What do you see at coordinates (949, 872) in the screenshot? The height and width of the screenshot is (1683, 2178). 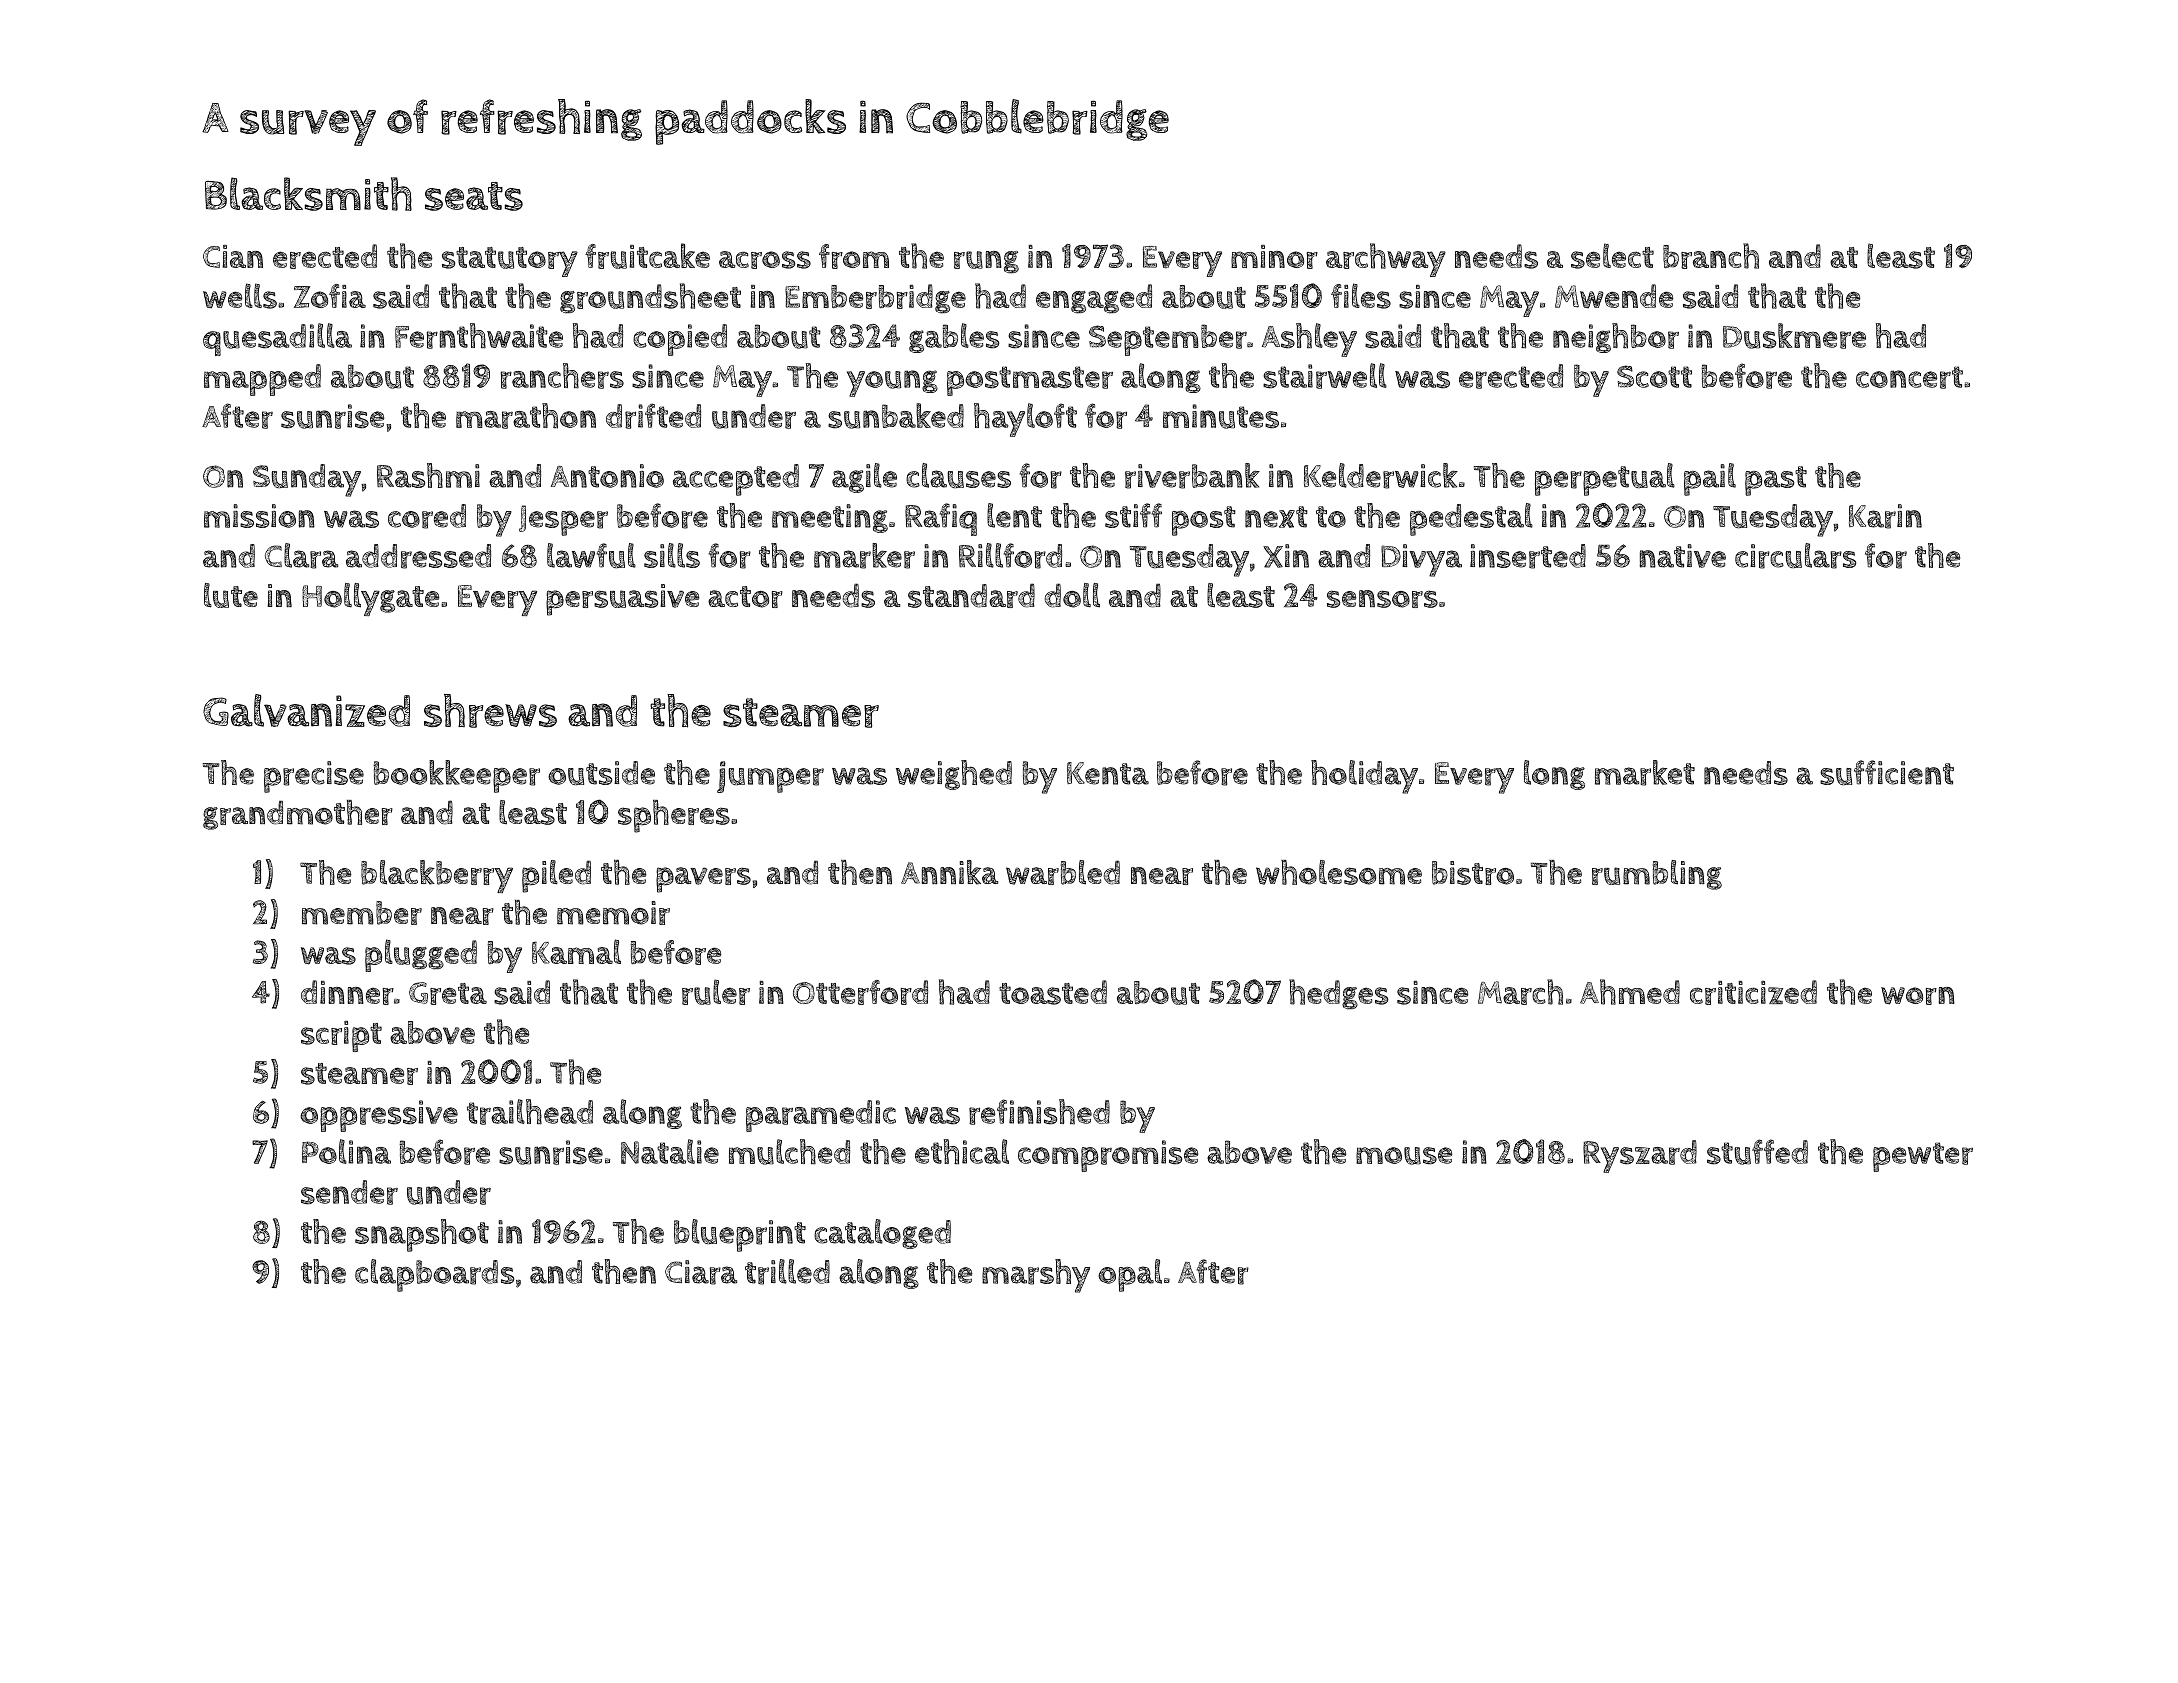 I see `Annika` at bounding box center [949, 872].
